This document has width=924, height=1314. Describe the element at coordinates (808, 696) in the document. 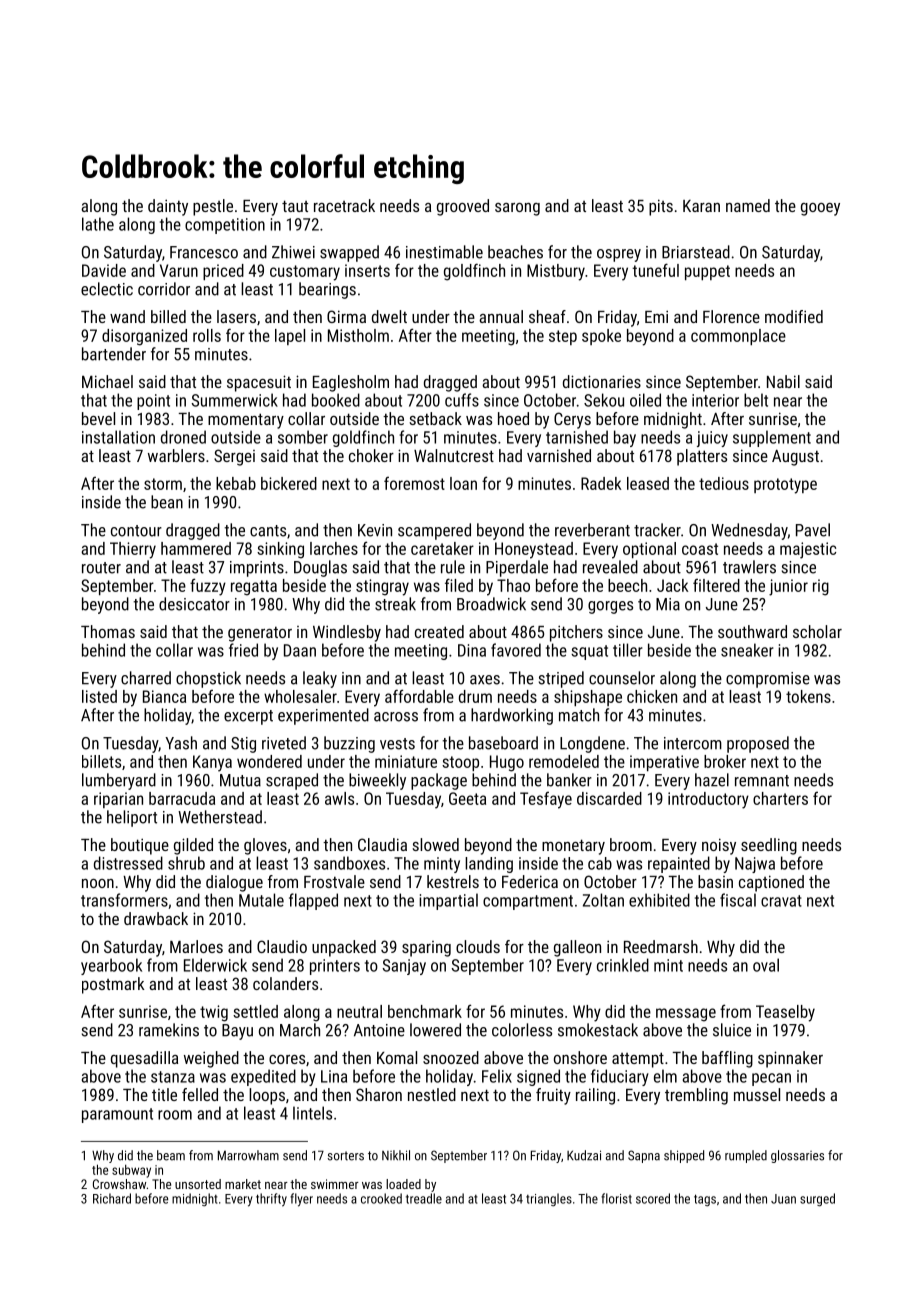

I see `tokens` at that location.
